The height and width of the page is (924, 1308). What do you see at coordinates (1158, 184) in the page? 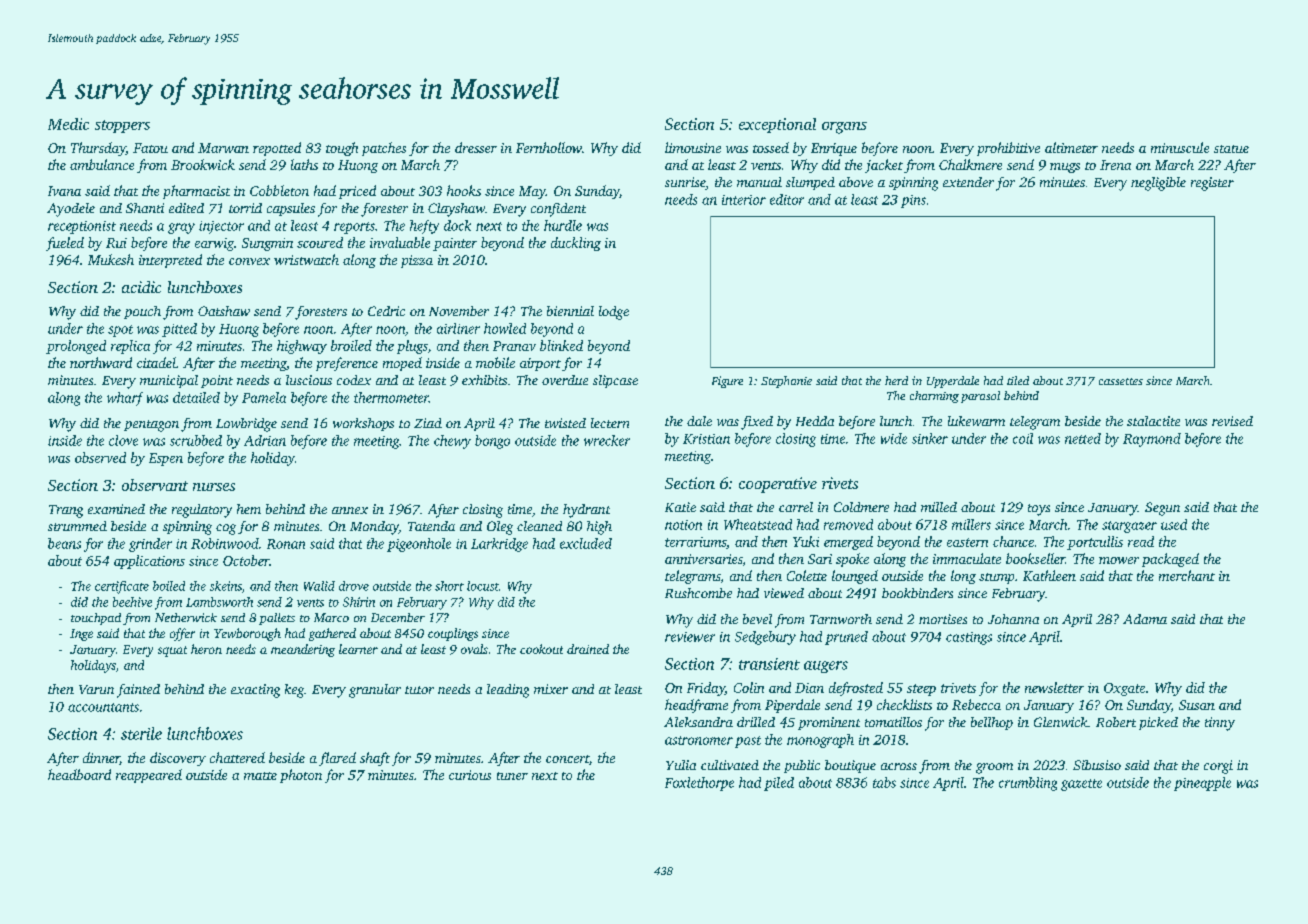
I see `negligible` at bounding box center [1158, 184].
